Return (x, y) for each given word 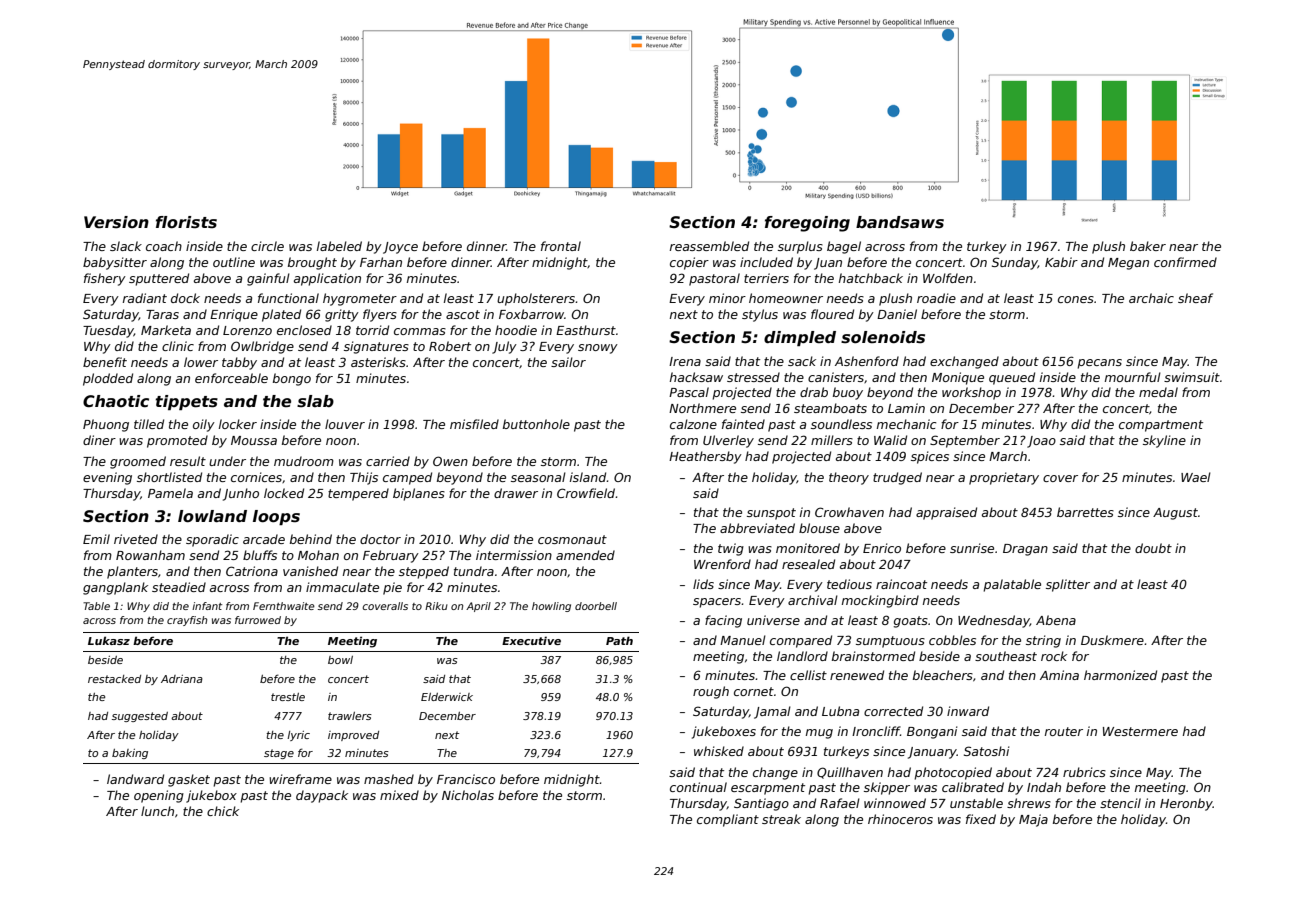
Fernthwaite (284, 606)
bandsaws (900, 222)
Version (116, 222)
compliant (728, 820)
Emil (96, 539)
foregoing (807, 224)
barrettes (1085, 512)
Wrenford (722, 564)
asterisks (378, 362)
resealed (808, 564)
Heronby (1186, 804)
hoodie (516, 330)
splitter (1068, 585)
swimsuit (1192, 377)
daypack (322, 796)
